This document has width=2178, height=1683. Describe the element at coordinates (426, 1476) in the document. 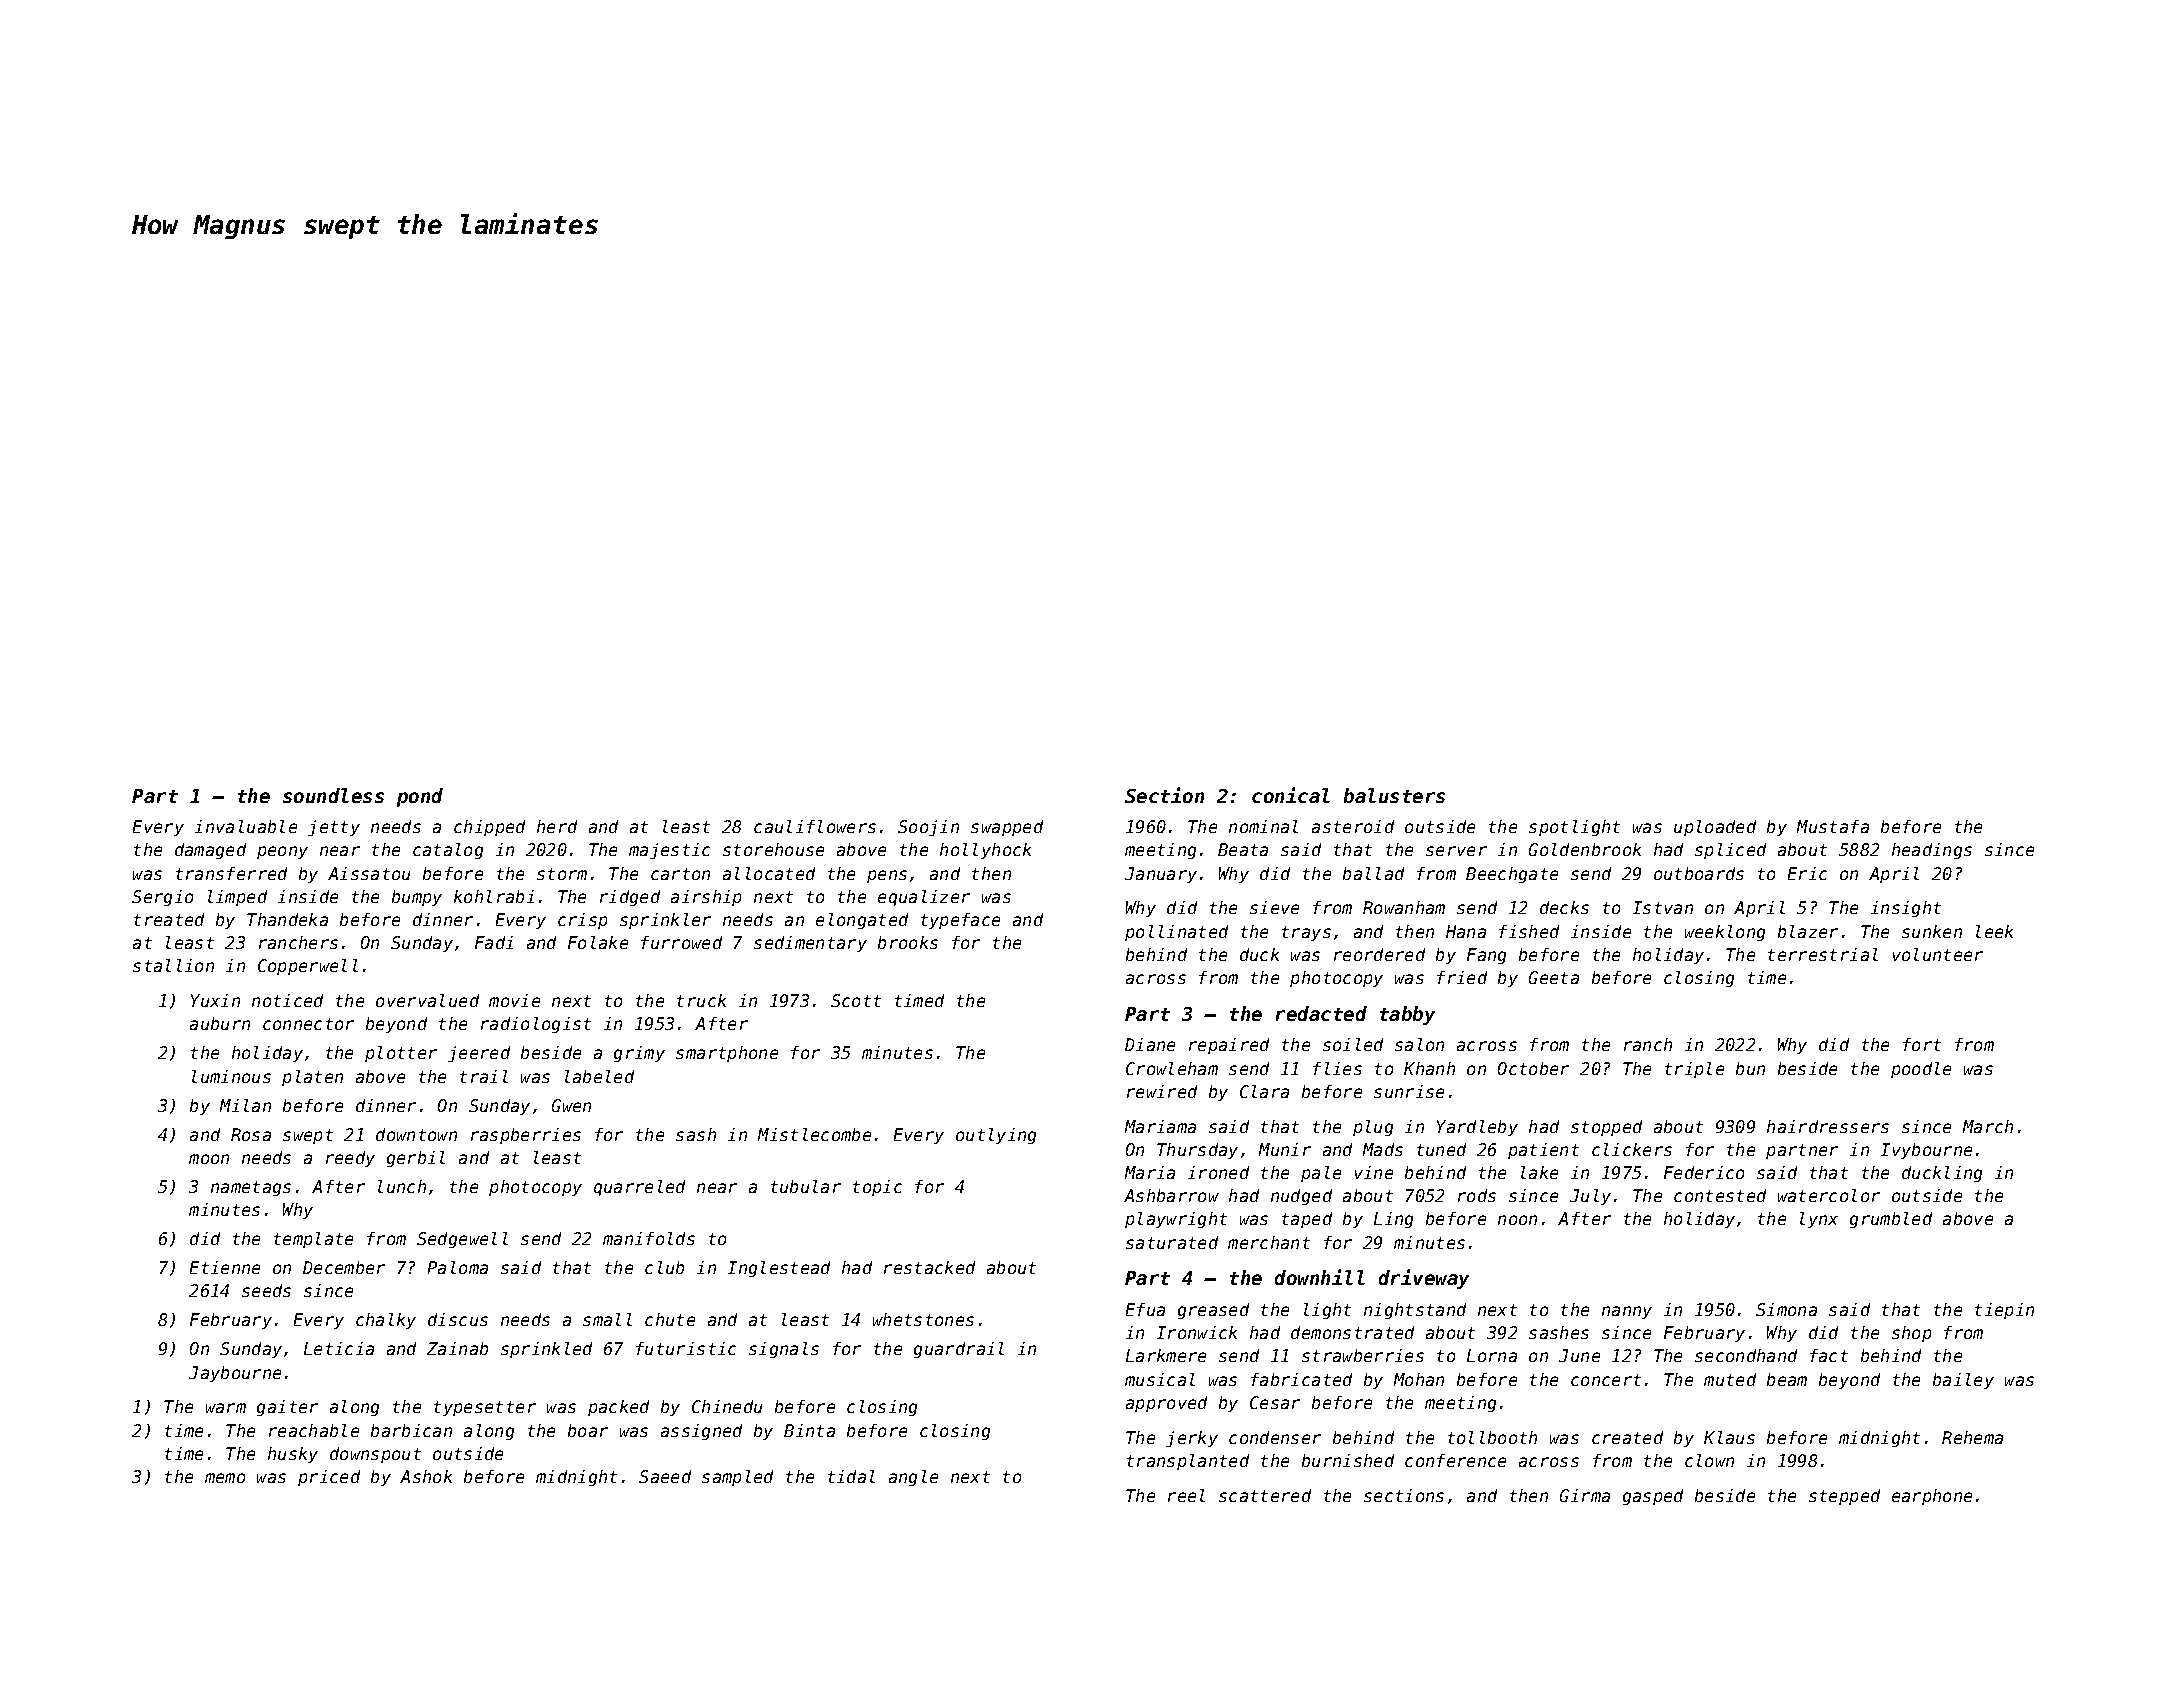

I see `Ashok` at that location.
